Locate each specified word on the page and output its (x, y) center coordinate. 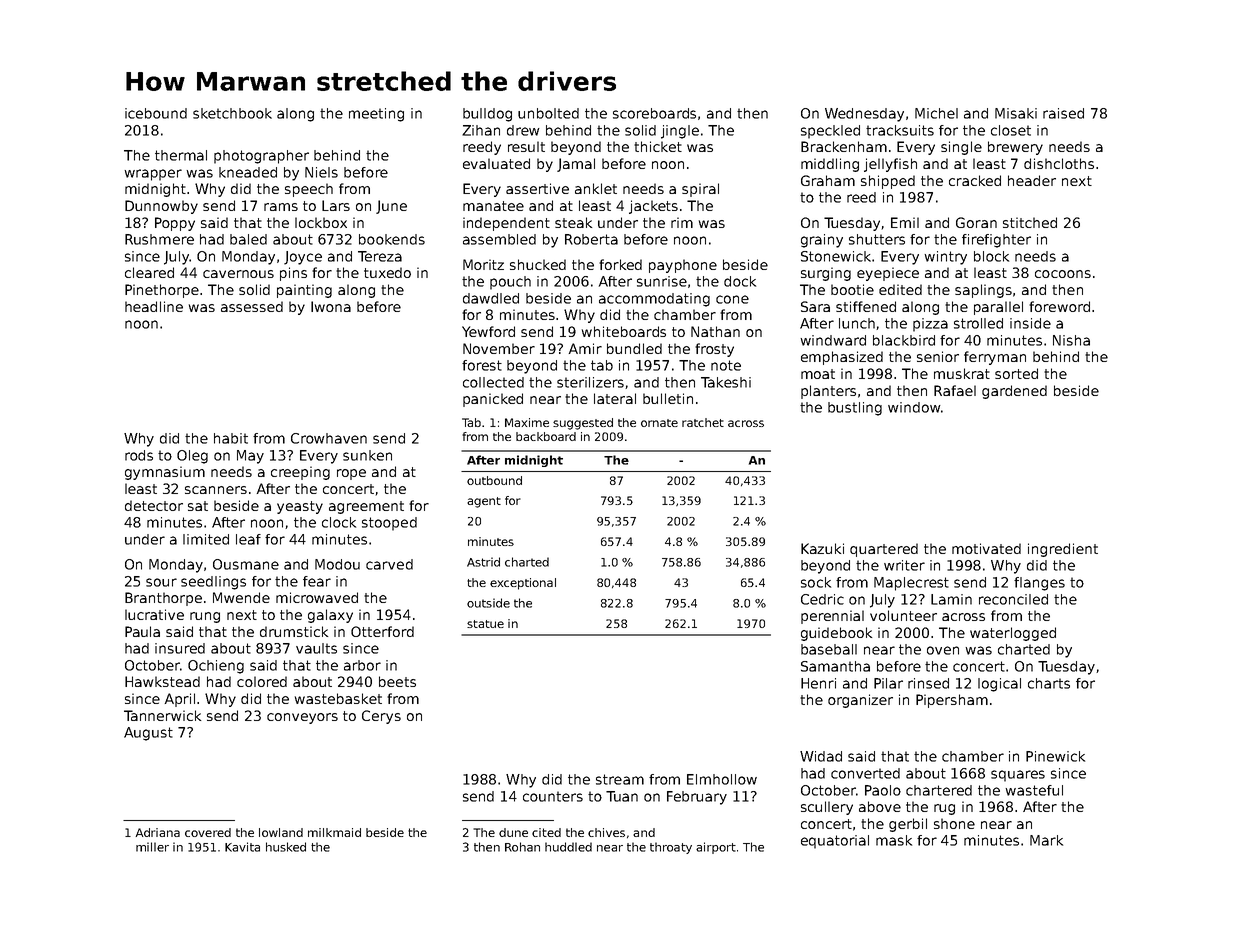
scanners (216, 490)
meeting (376, 115)
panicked (493, 400)
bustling (855, 409)
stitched (1030, 222)
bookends (392, 239)
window (914, 407)
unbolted (548, 113)
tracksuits (900, 130)
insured (180, 648)
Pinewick (1055, 756)
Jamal (576, 165)
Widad (821, 756)
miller (152, 847)
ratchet (703, 422)
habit (231, 438)
